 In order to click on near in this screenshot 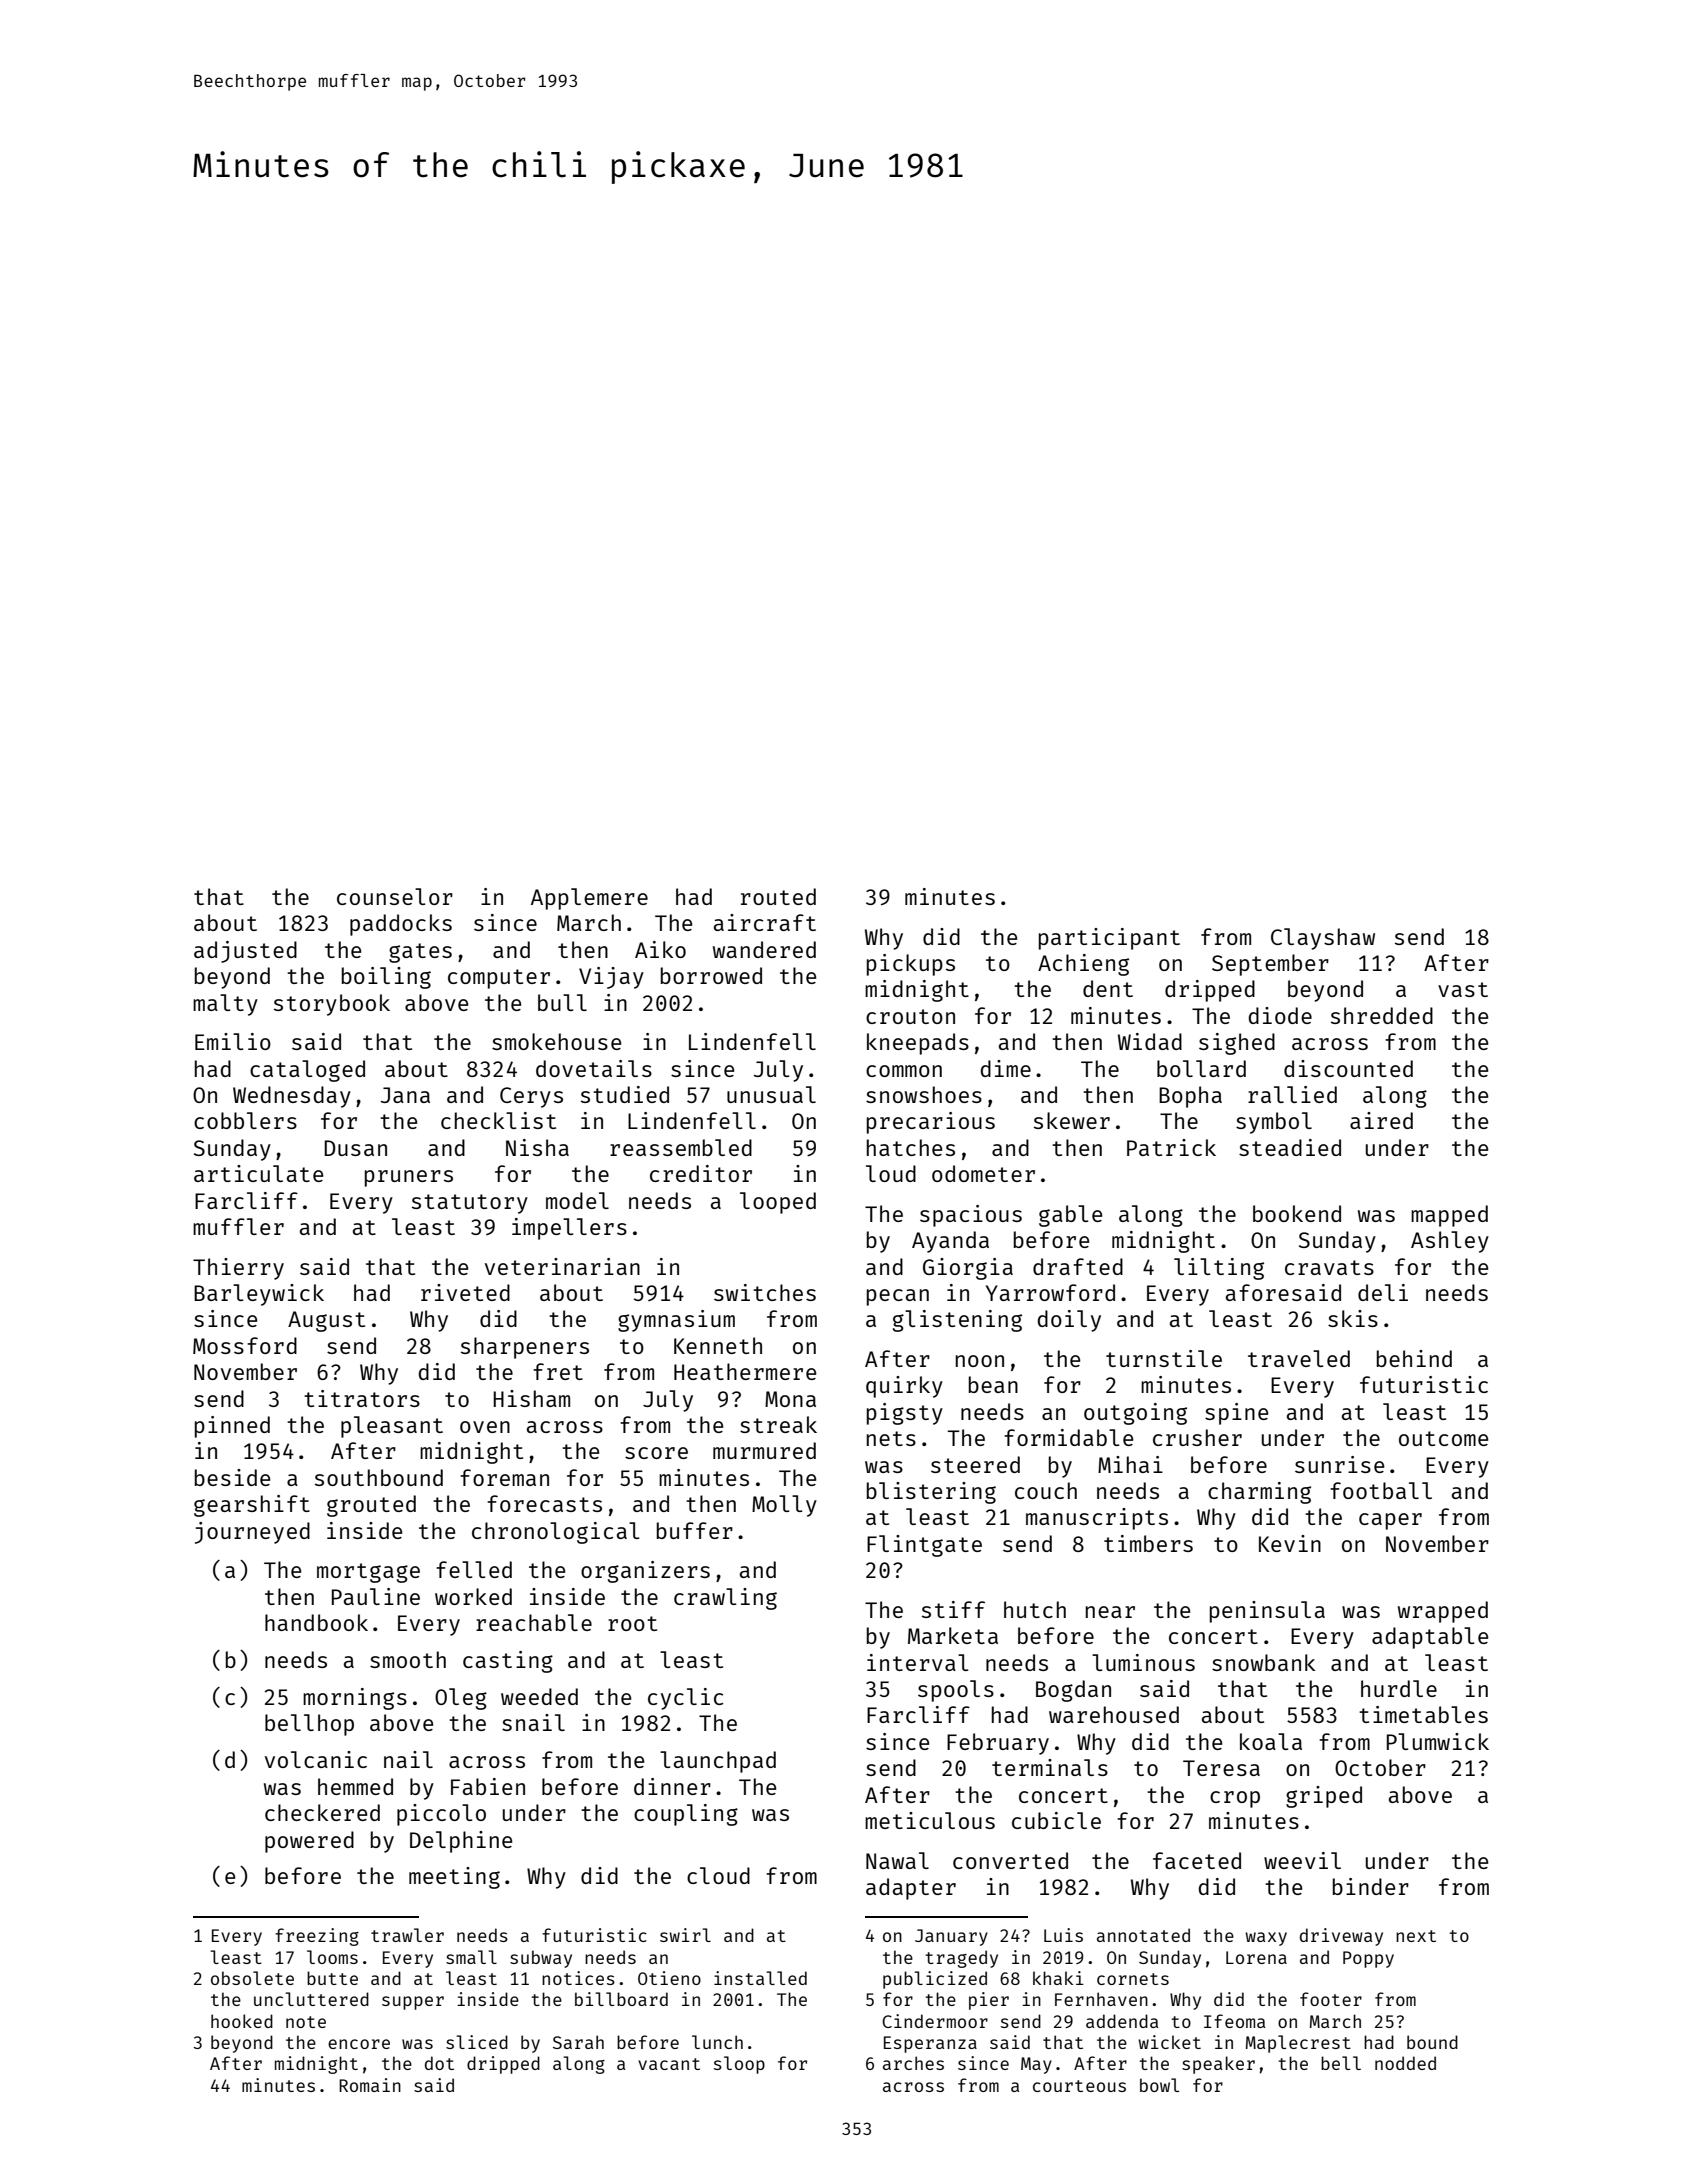, I will do `click(1110, 1612)`.
